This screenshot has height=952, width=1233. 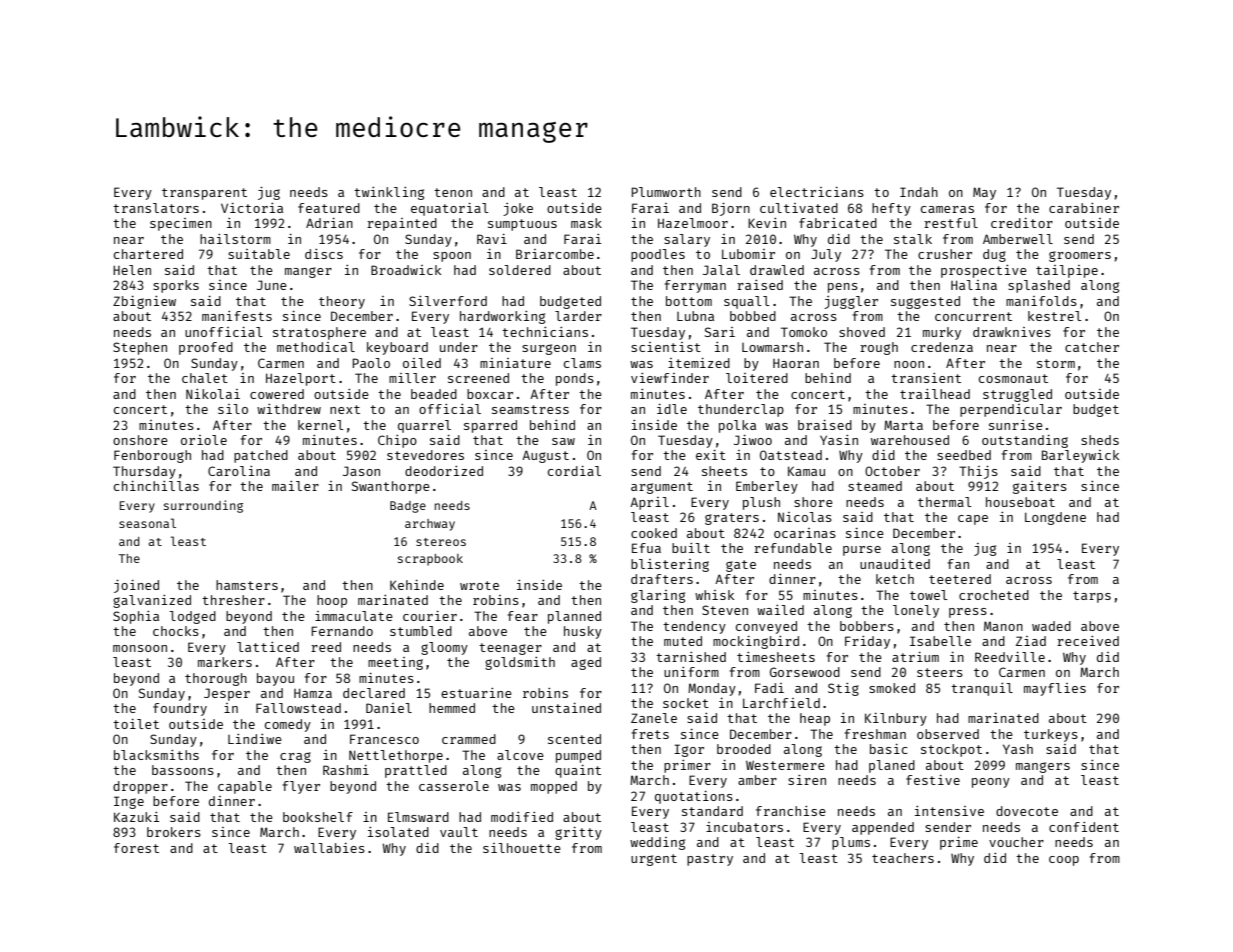 What do you see at coordinates (574, 471) in the screenshot?
I see `cordial` at bounding box center [574, 471].
